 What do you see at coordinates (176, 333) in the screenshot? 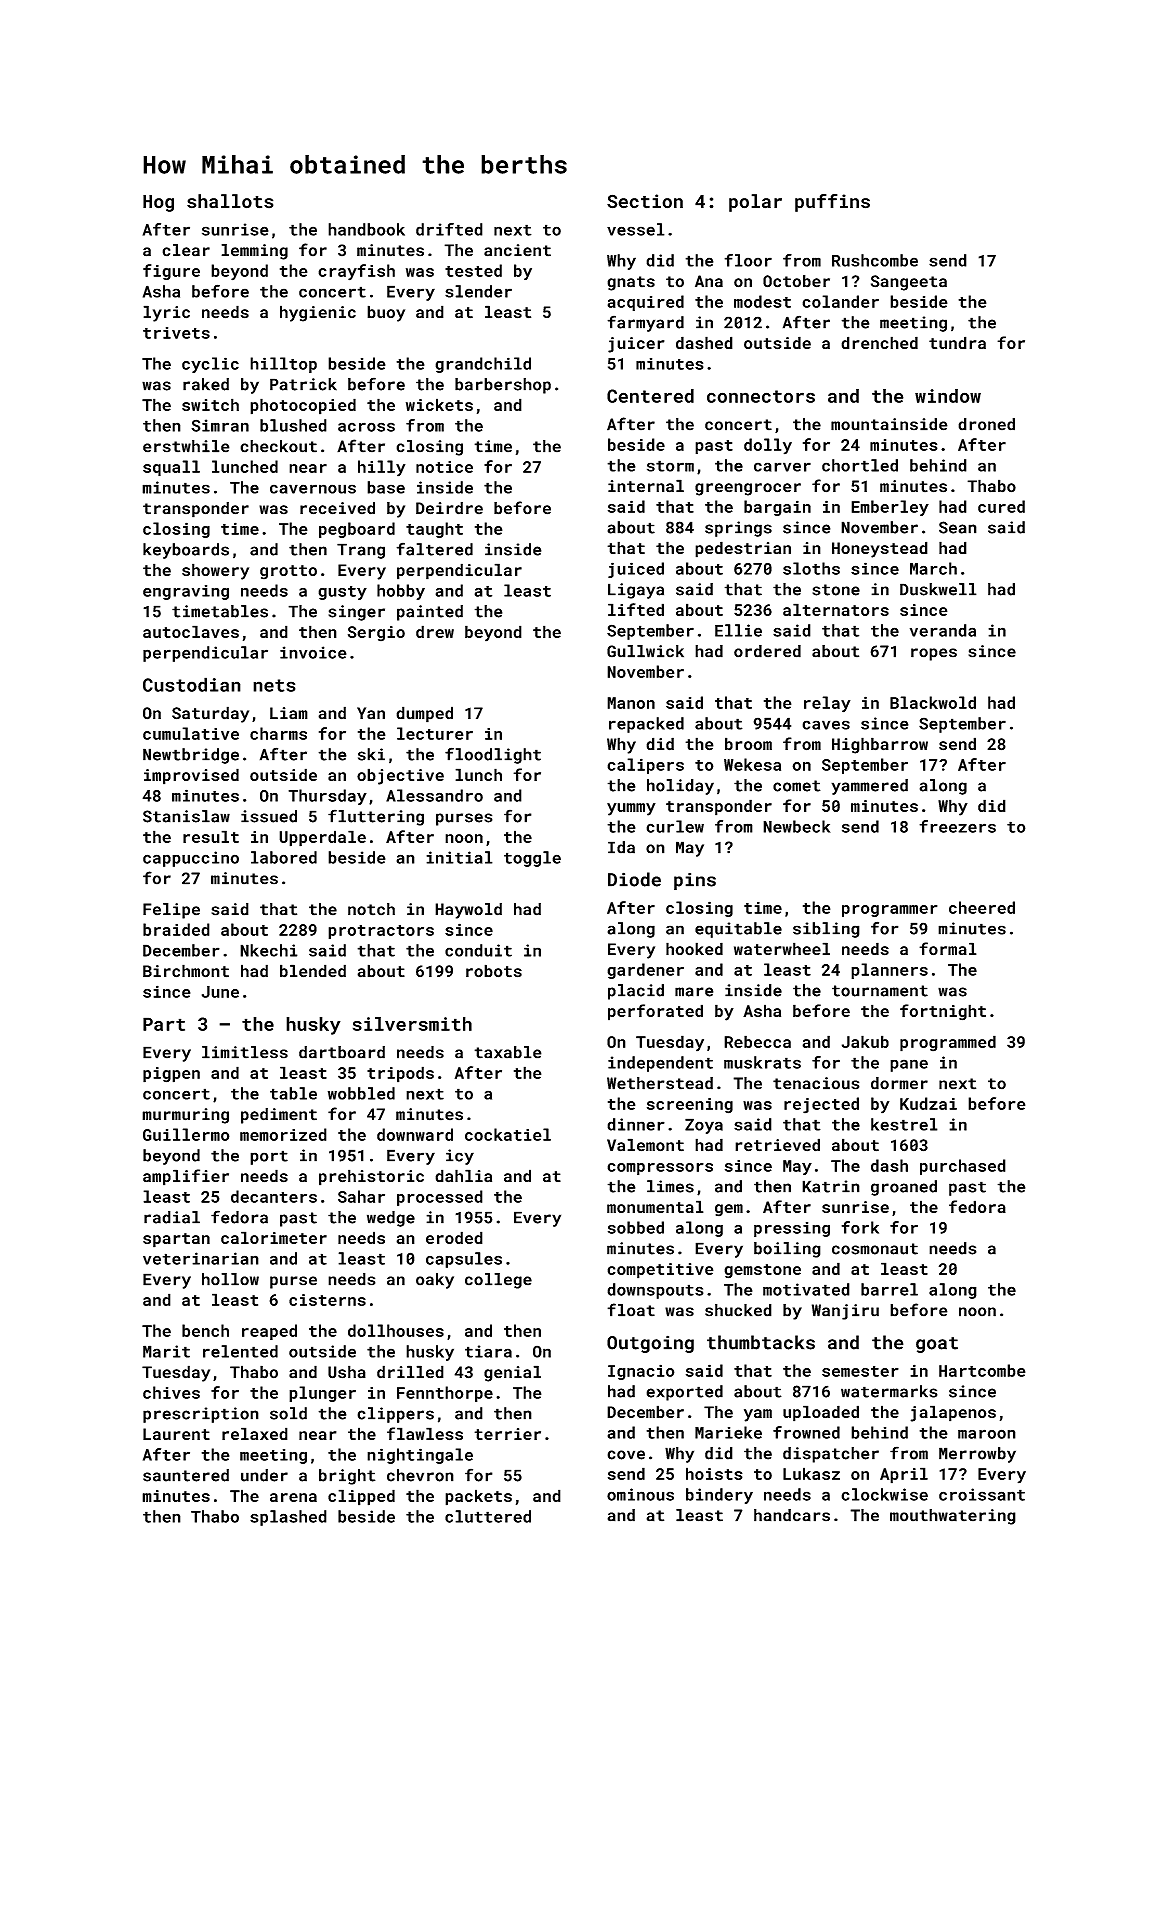
I see `trivets` at bounding box center [176, 333].
